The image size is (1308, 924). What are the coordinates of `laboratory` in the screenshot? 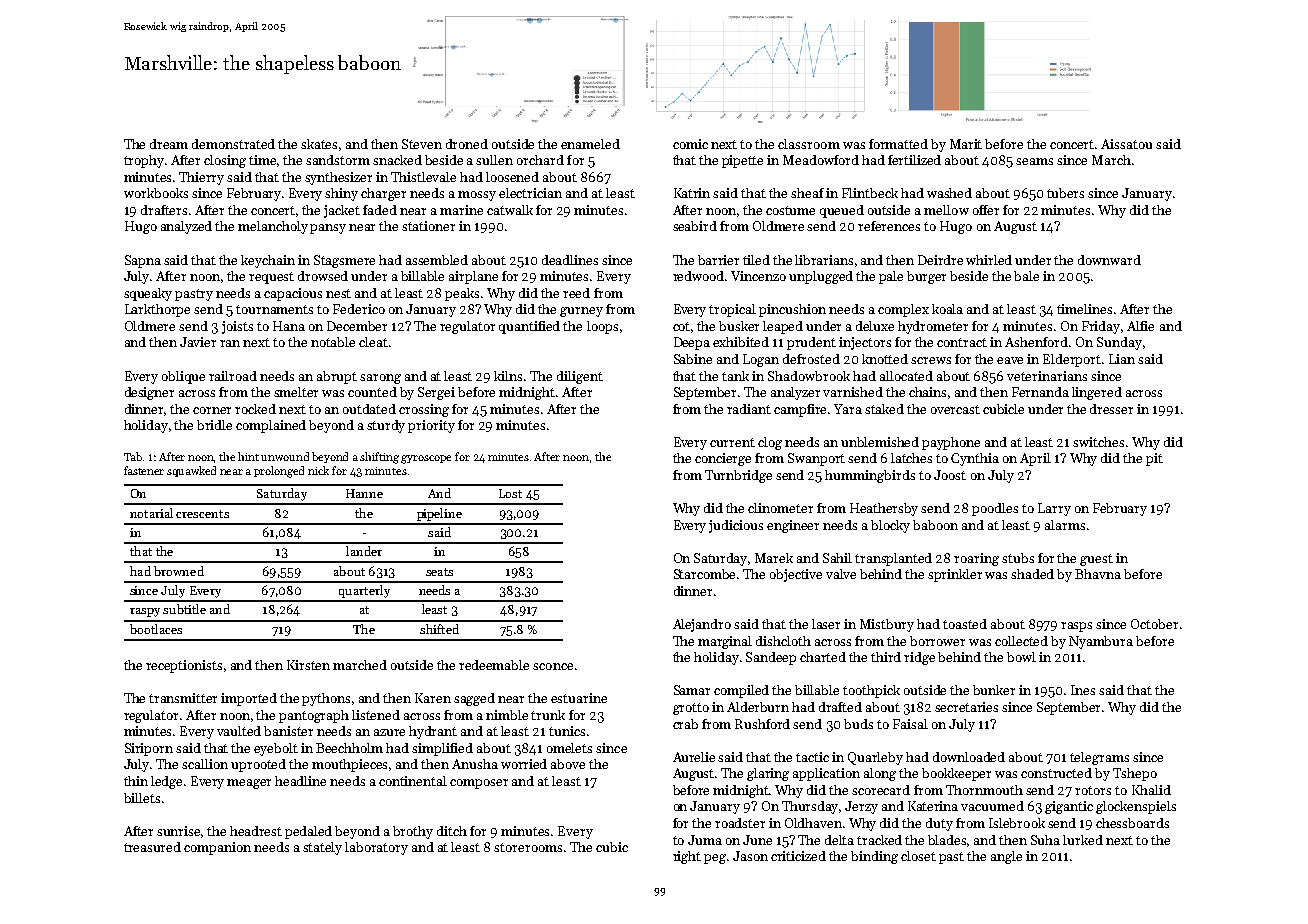 It's located at (376, 848).
